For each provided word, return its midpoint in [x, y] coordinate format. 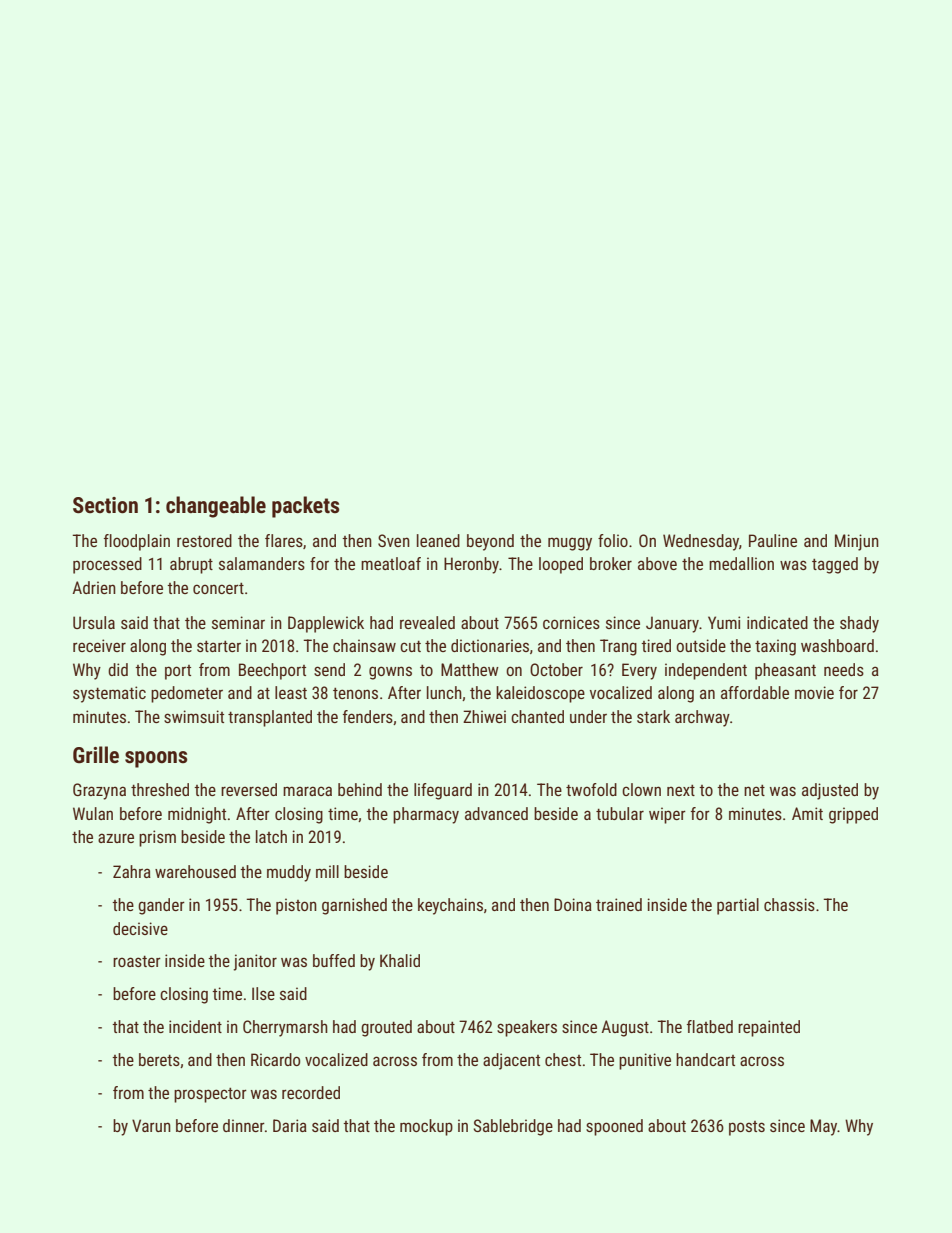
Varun [151, 1125]
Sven [394, 540]
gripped [853, 815]
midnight [197, 815]
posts [747, 1128]
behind [360, 789]
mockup [426, 1127]
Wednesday [701, 542]
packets [305, 507]
